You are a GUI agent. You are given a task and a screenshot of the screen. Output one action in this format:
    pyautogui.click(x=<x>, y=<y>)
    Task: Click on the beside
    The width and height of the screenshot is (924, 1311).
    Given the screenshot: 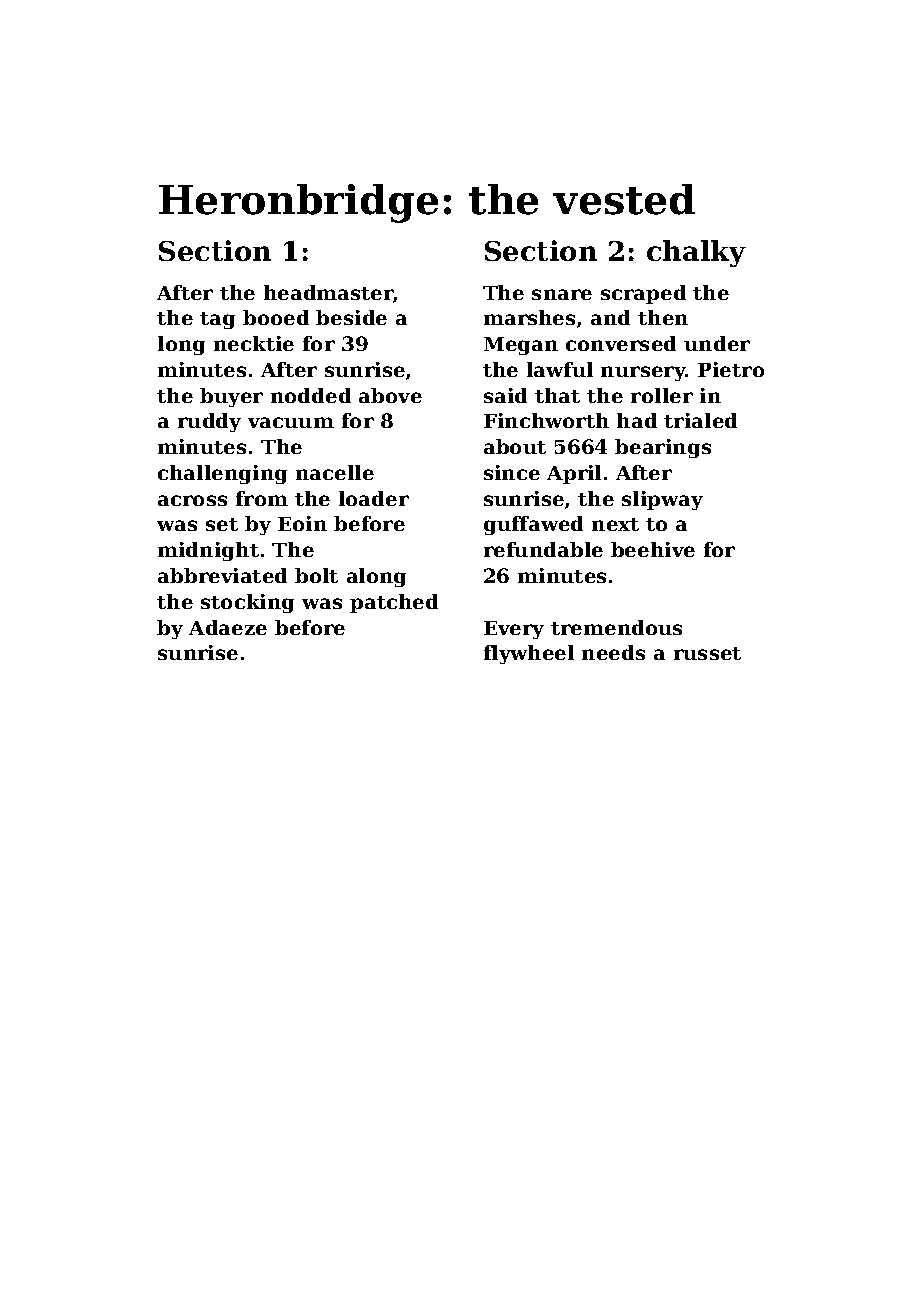 What is the action you would take?
    pyautogui.click(x=351, y=317)
